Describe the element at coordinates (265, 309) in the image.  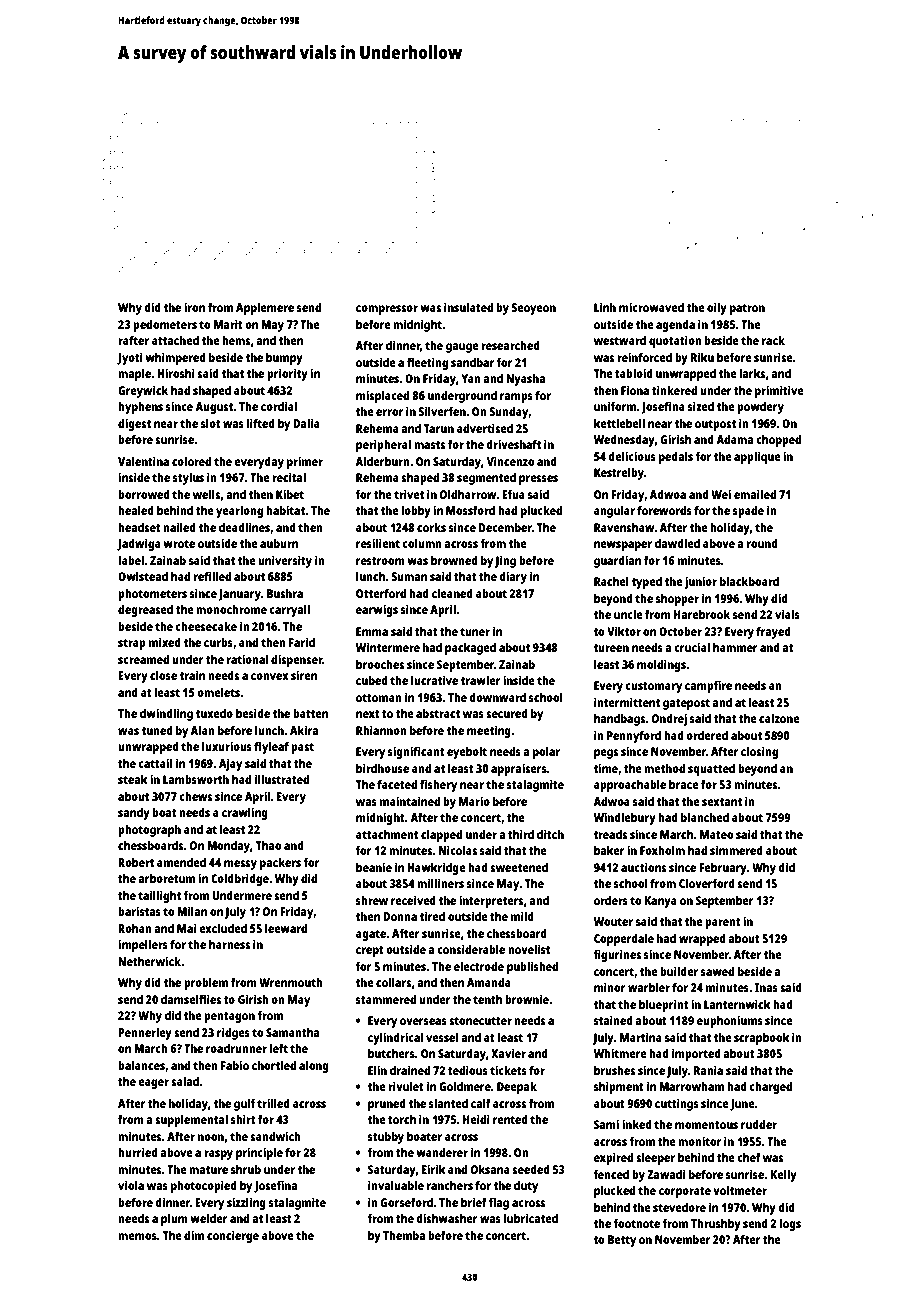
I see `Applemere` at that location.
